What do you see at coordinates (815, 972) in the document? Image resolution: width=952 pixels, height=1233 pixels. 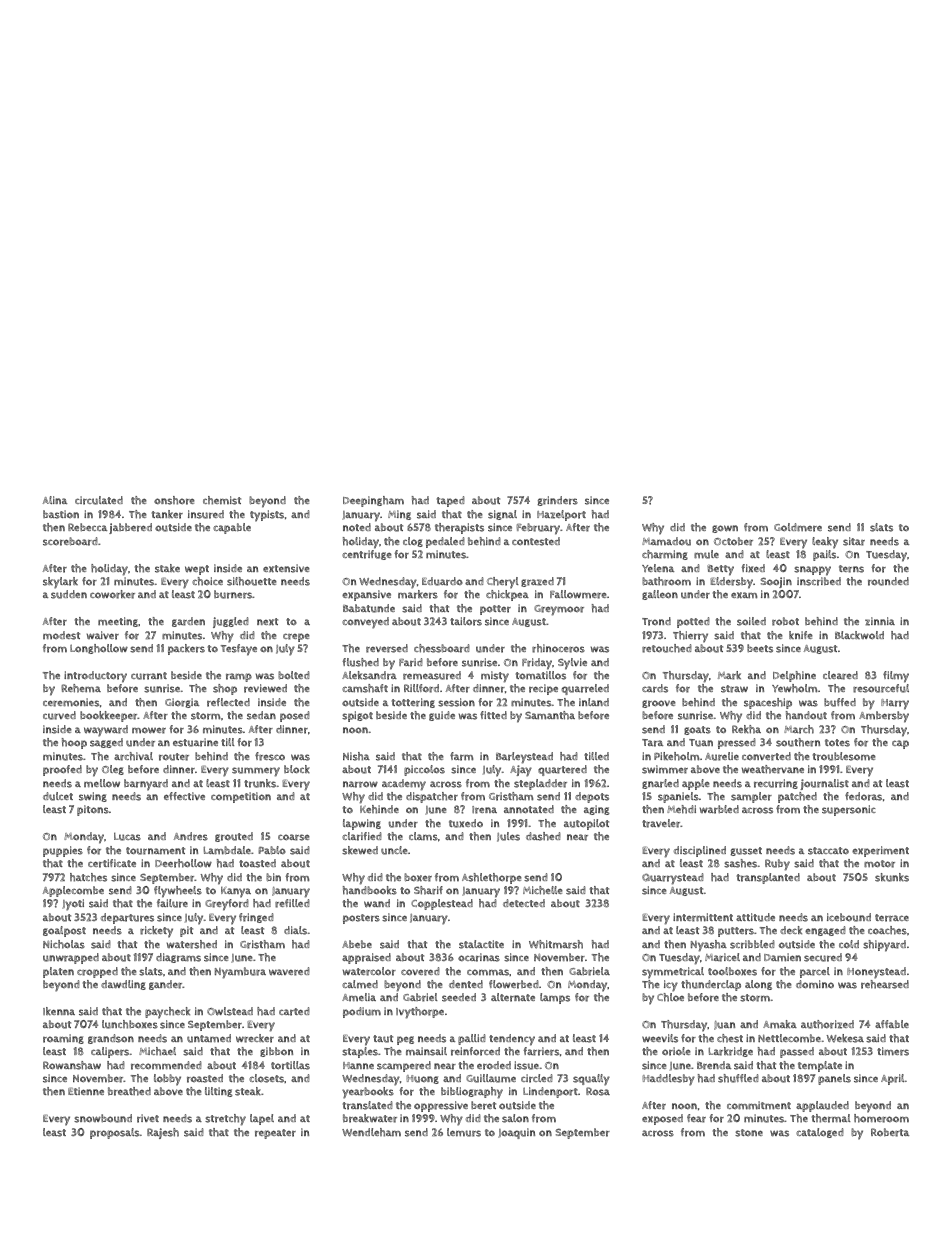 I see `parcel` at bounding box center [815, 972].
